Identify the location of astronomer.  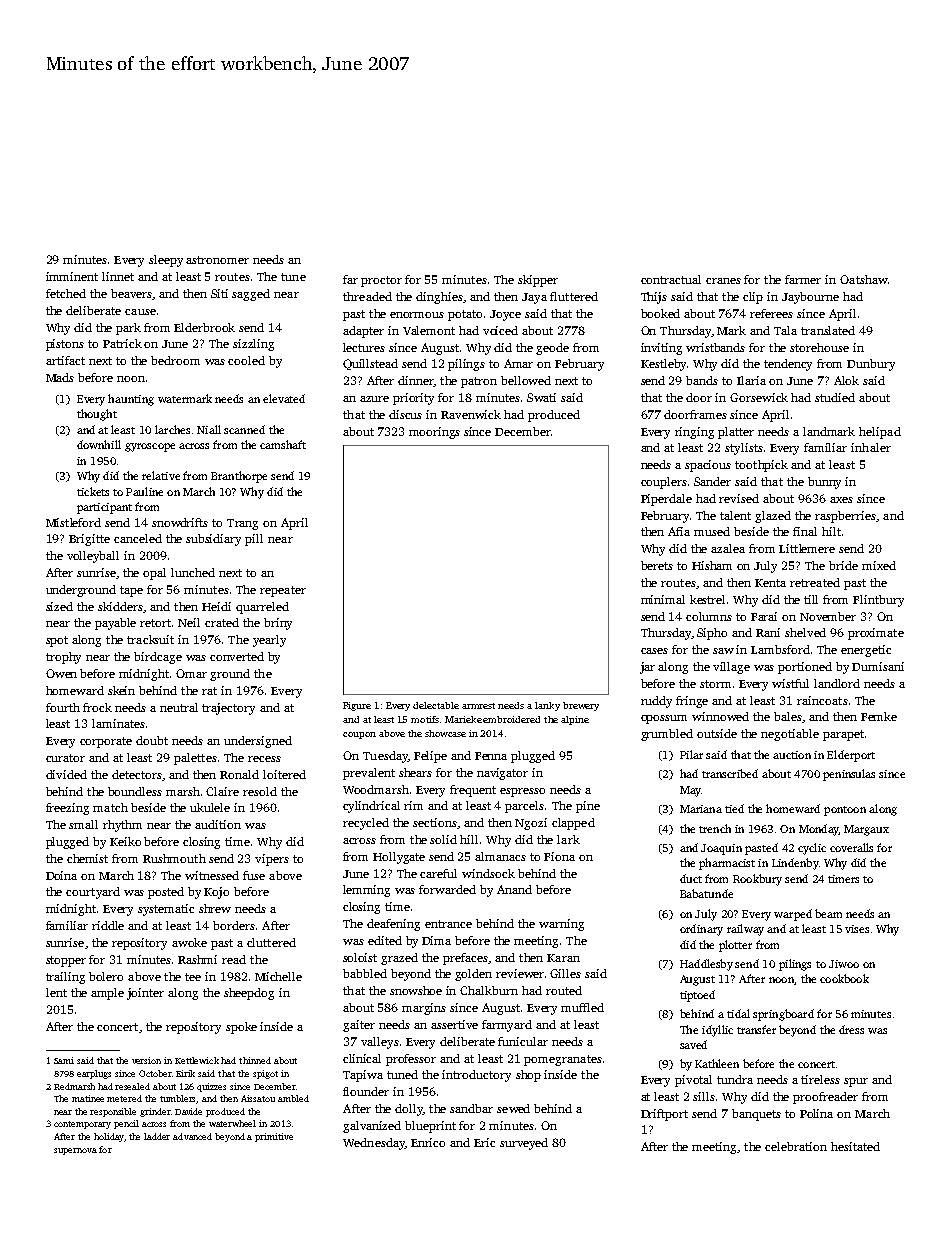
(217, 260).
